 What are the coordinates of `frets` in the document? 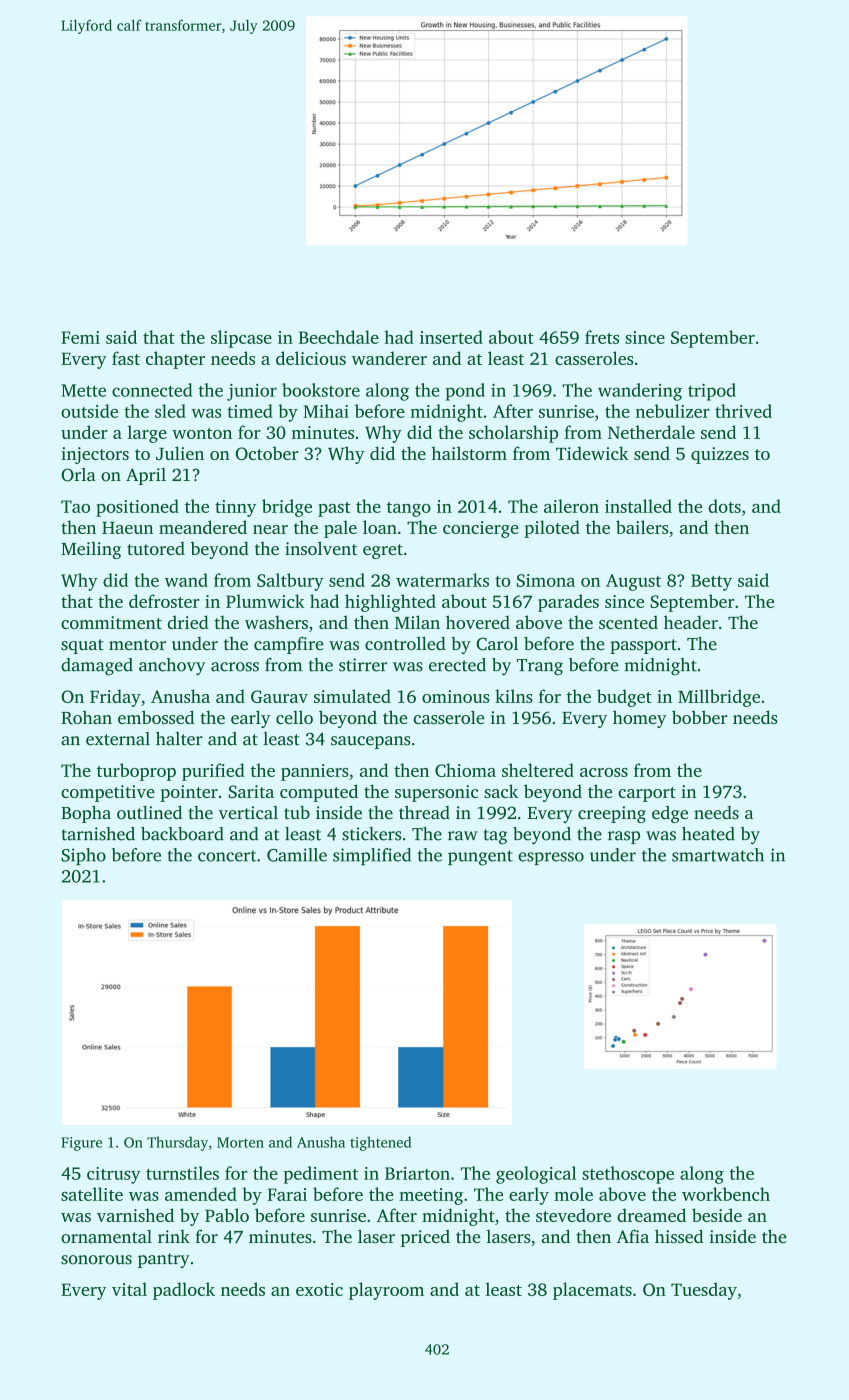 It's located at (602, 337).
